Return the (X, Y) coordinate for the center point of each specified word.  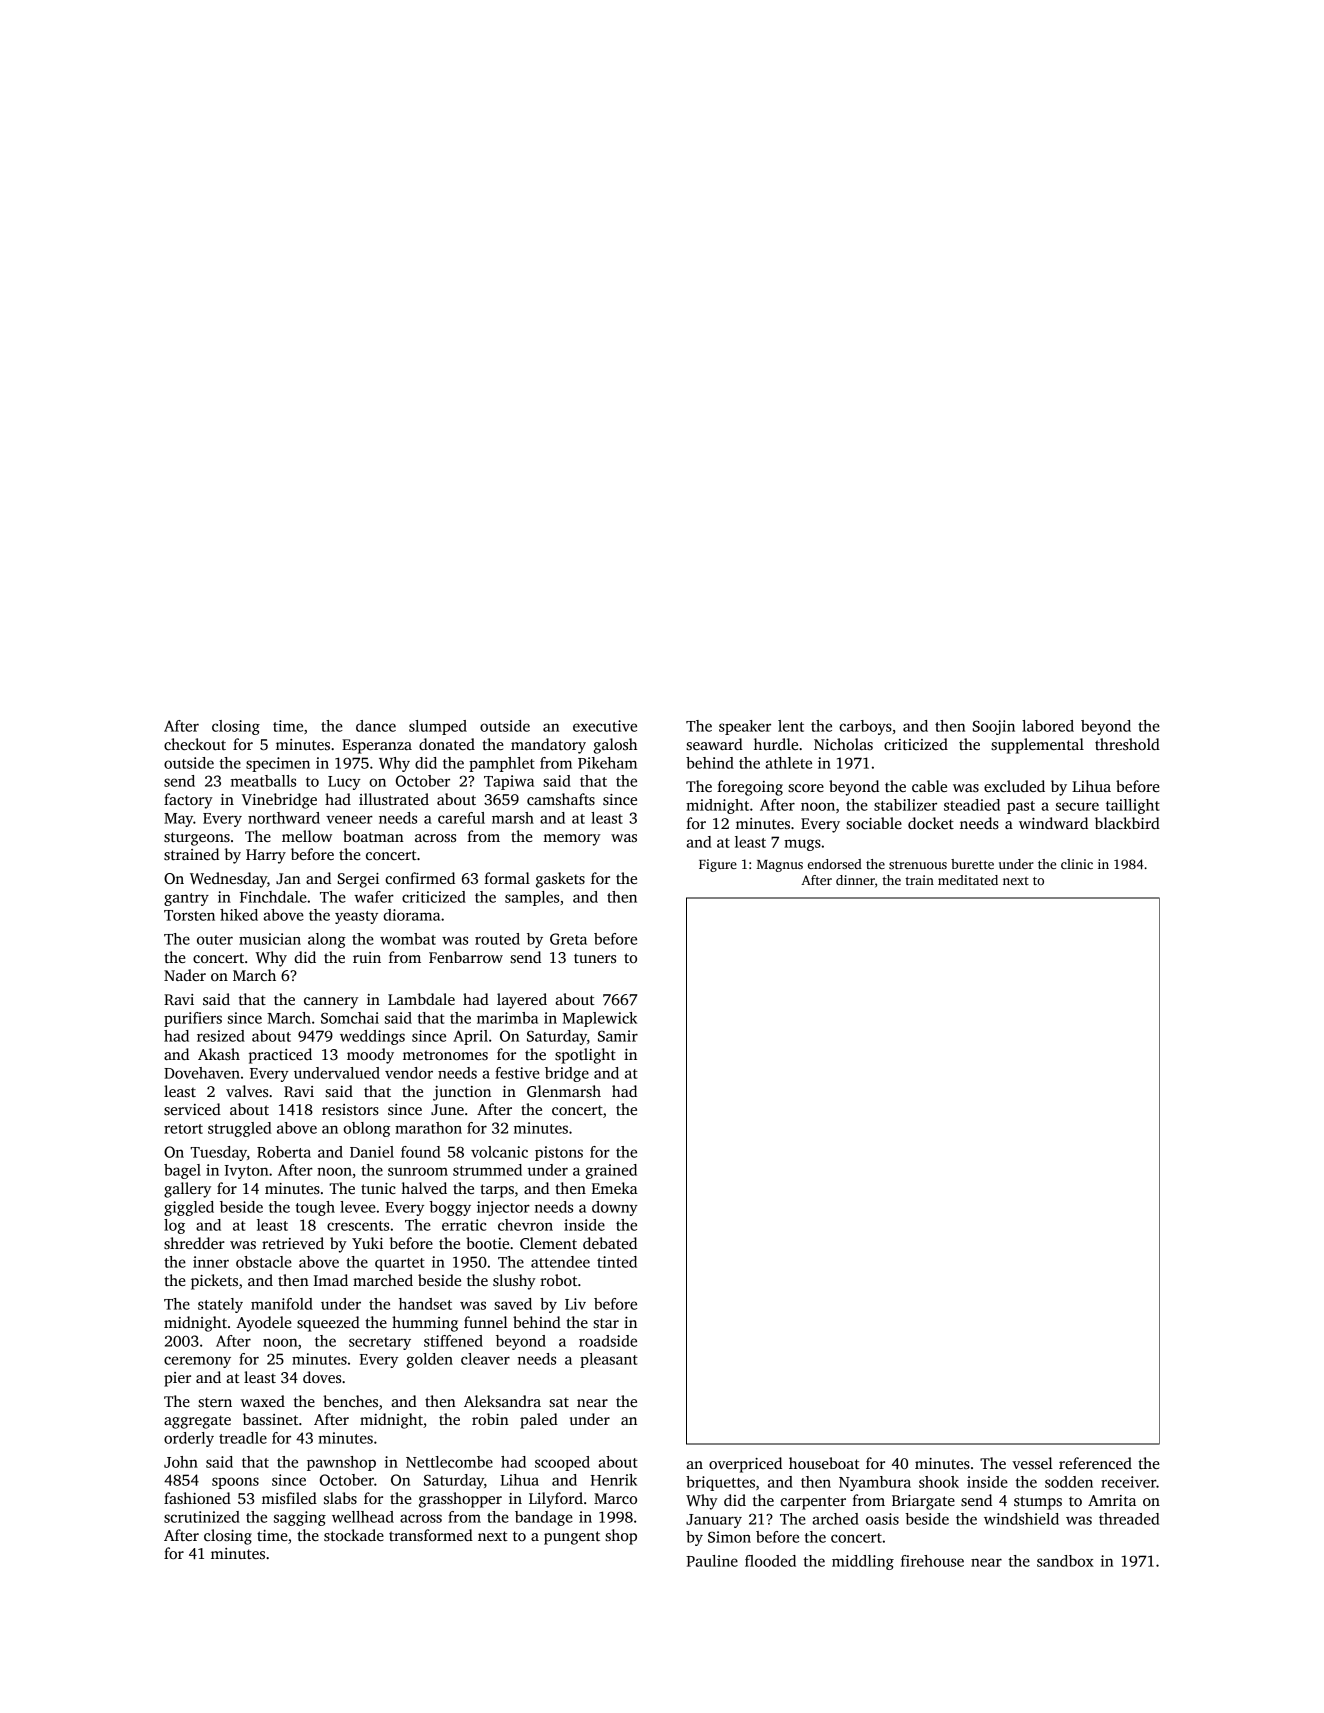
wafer (374, 897)
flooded (770, 1561)
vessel (1032, 1463)
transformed (431, 1535)
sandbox (1065, 1561)
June (447, 1109)
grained (611, 1171)
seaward (714, 744)
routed (497, 939)
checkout (195, 744)
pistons (559, 1153)
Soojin (994, 727)
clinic (1077, 864)
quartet (400, 1264)
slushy (514, 1282)
